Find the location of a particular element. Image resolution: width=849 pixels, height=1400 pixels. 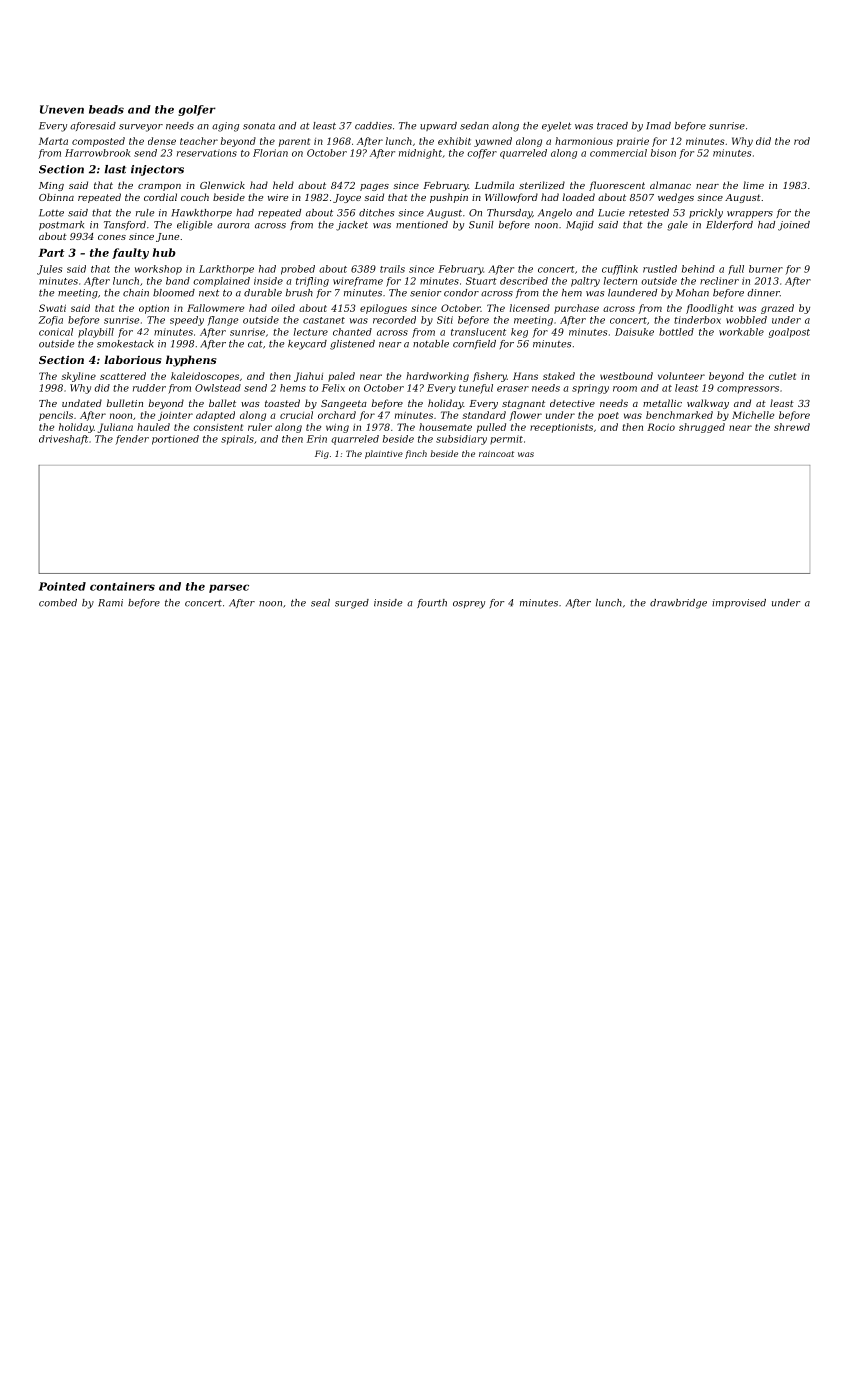

Glenwick is located at coordinates (222, 185).
